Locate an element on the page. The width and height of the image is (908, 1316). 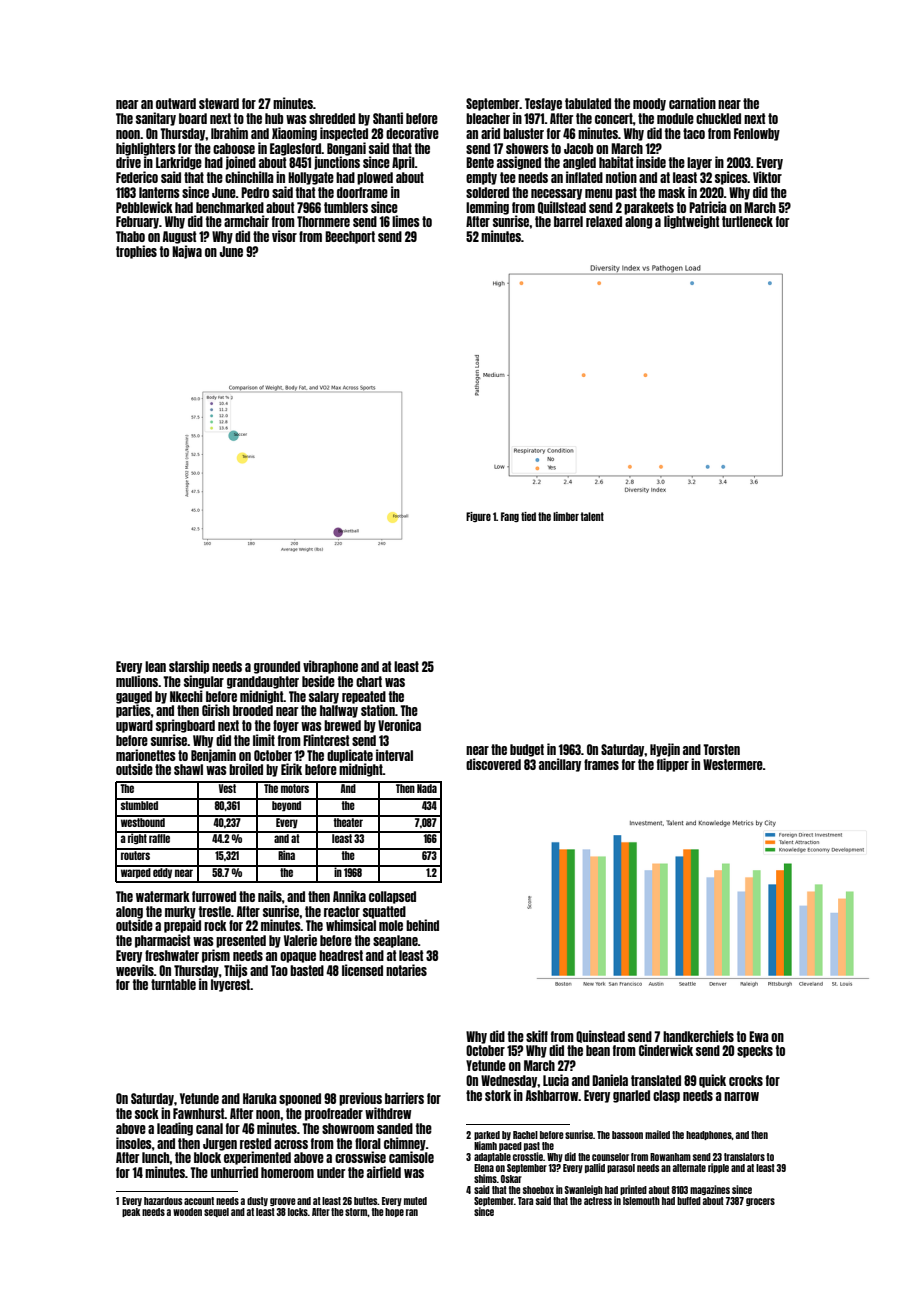
Quinstead is located at coordinates (600, 1036).
